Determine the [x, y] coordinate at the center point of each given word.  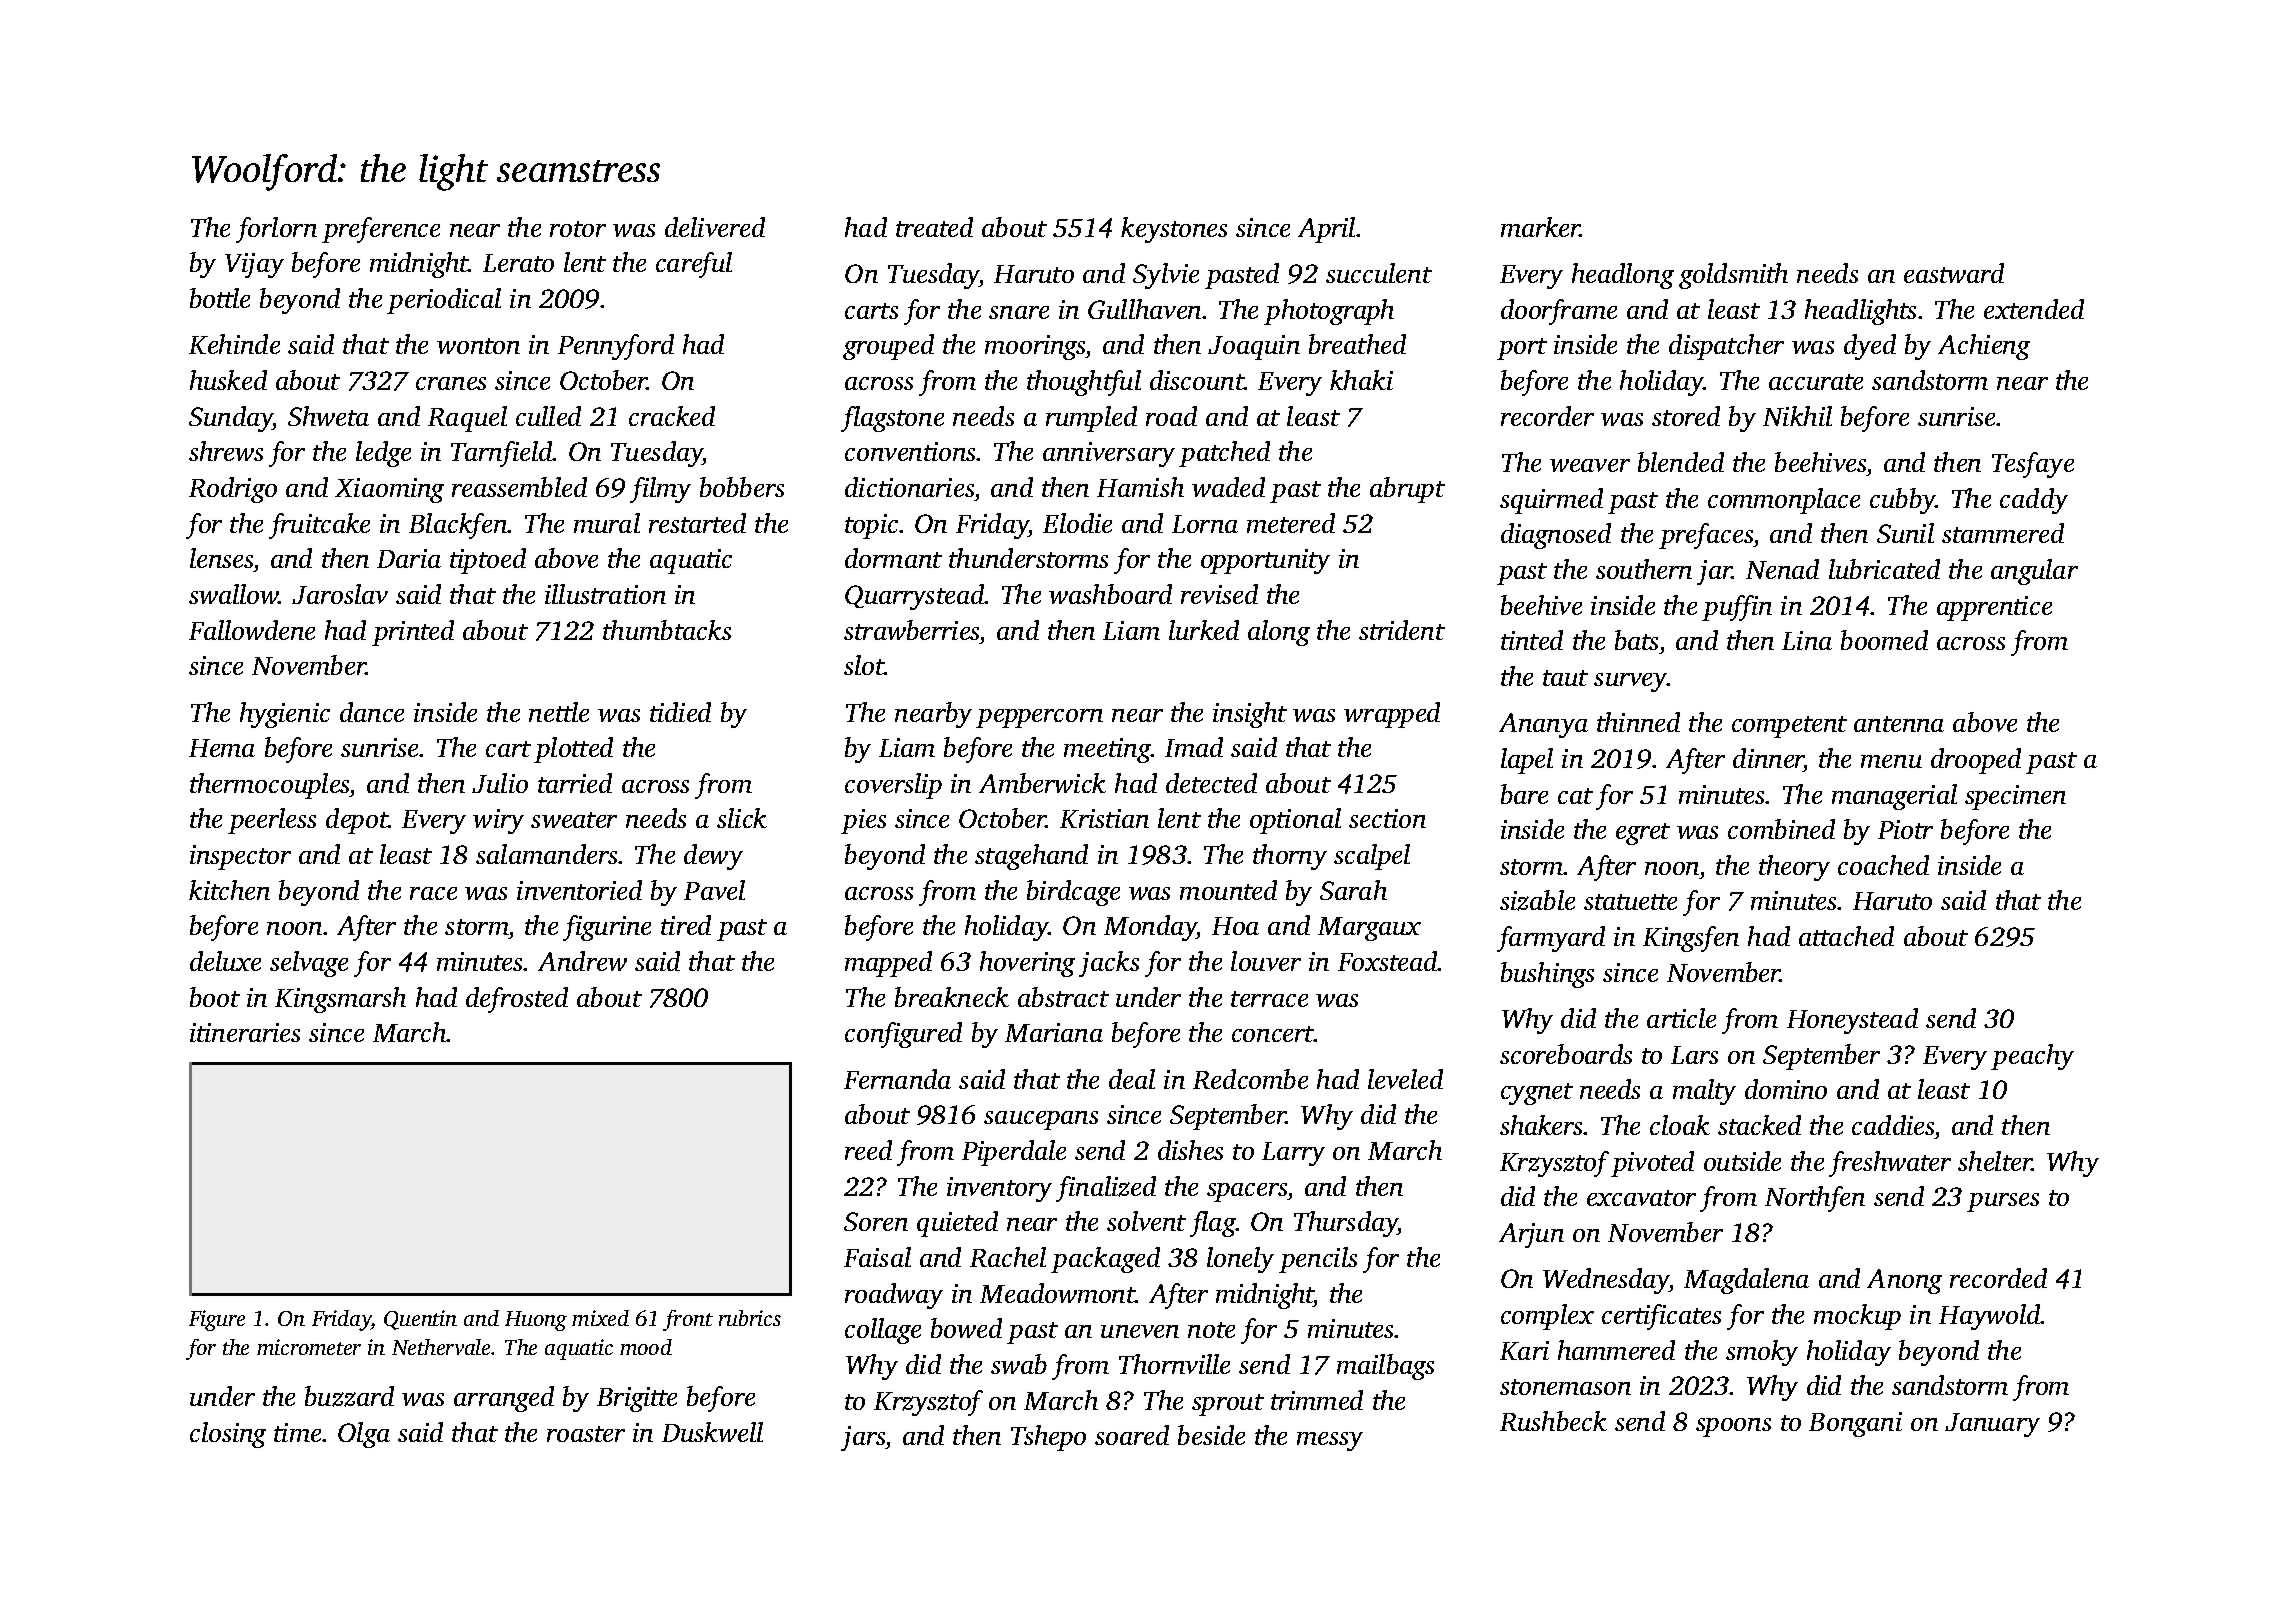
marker [1541, 227]
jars [863, 1438]
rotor [578, 229]
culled [548, 416]
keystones [1174, 230]
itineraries [245, 1032]
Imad [1194, 747]
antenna [1899, 724]
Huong [536, 1321]
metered [1291, 523]
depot [357, 821]
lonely [1240, 1260]
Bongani [1855, 1424]
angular [2034, 572]
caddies [1893, 1125]
